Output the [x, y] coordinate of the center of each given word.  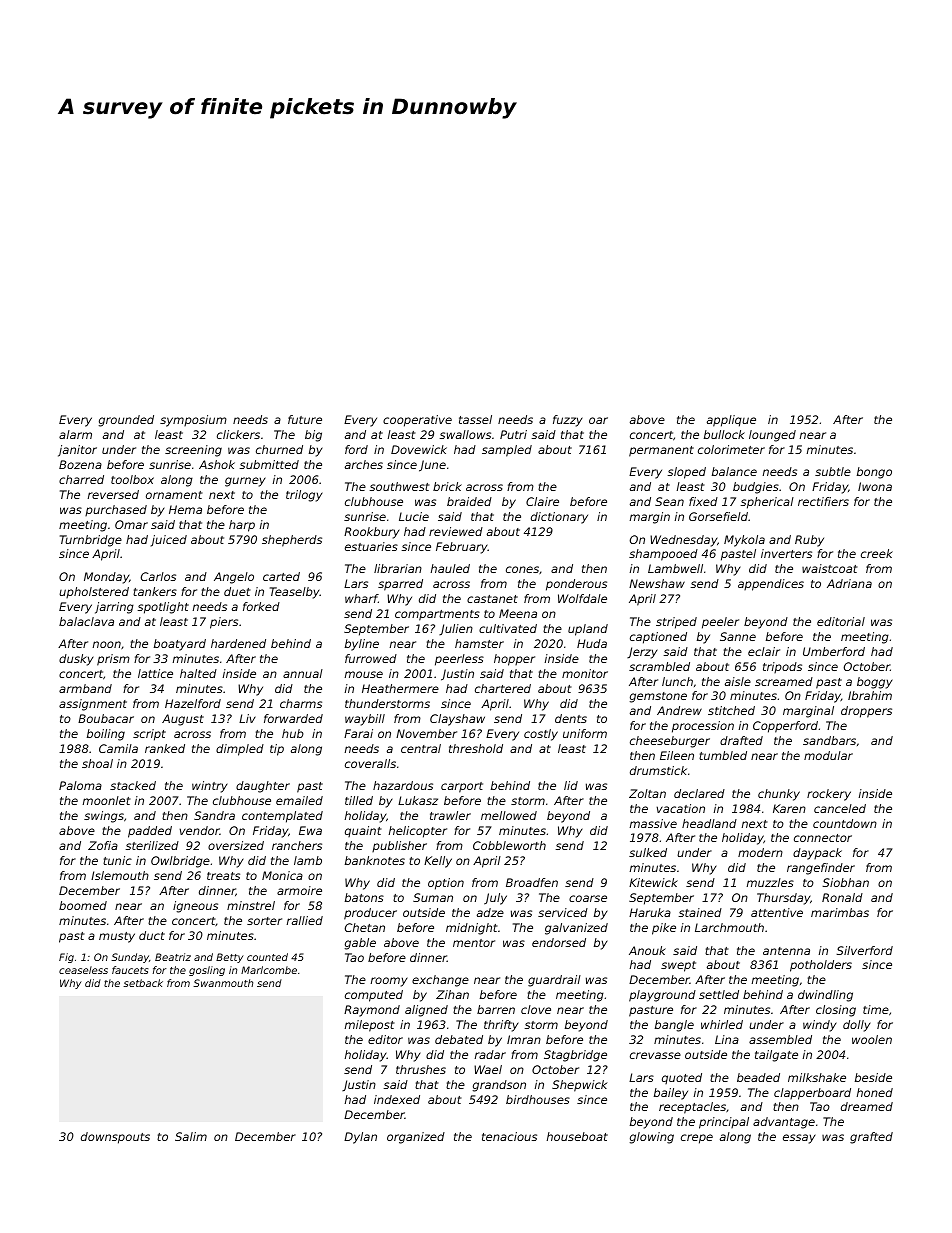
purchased [116, 510]
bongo [874, 473]
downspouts [115, 1138]
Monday [106, 578]
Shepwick [579, 1086]
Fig [66, 958]
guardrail [554, 981]
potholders [821, 966]
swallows [465, 434]
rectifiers [823, 501]
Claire [542, 501]
